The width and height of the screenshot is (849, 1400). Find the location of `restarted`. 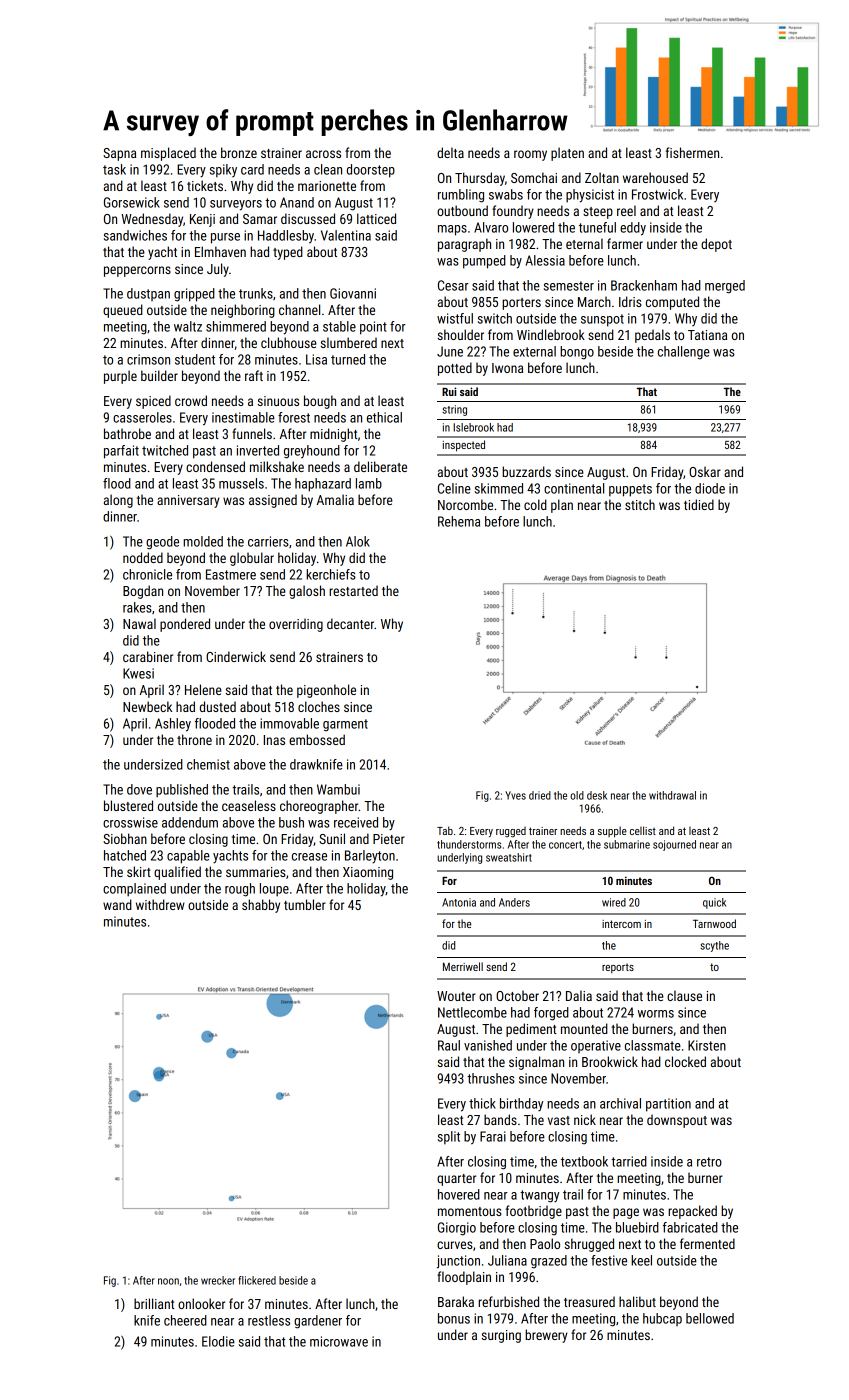

restarted is located at coordinates (353, 590).
